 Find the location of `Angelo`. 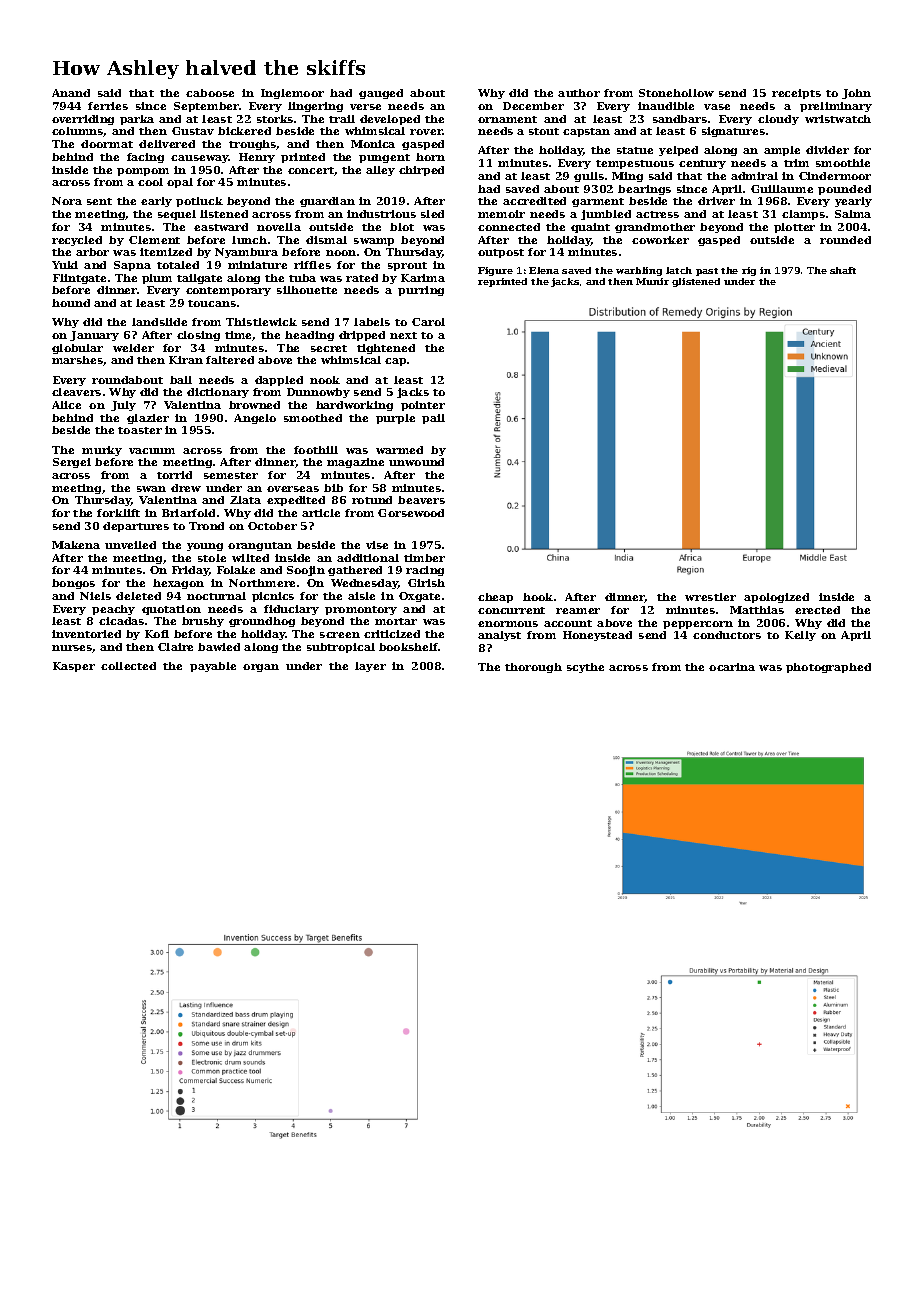

Angelo is located at coordinates (255, 419).
